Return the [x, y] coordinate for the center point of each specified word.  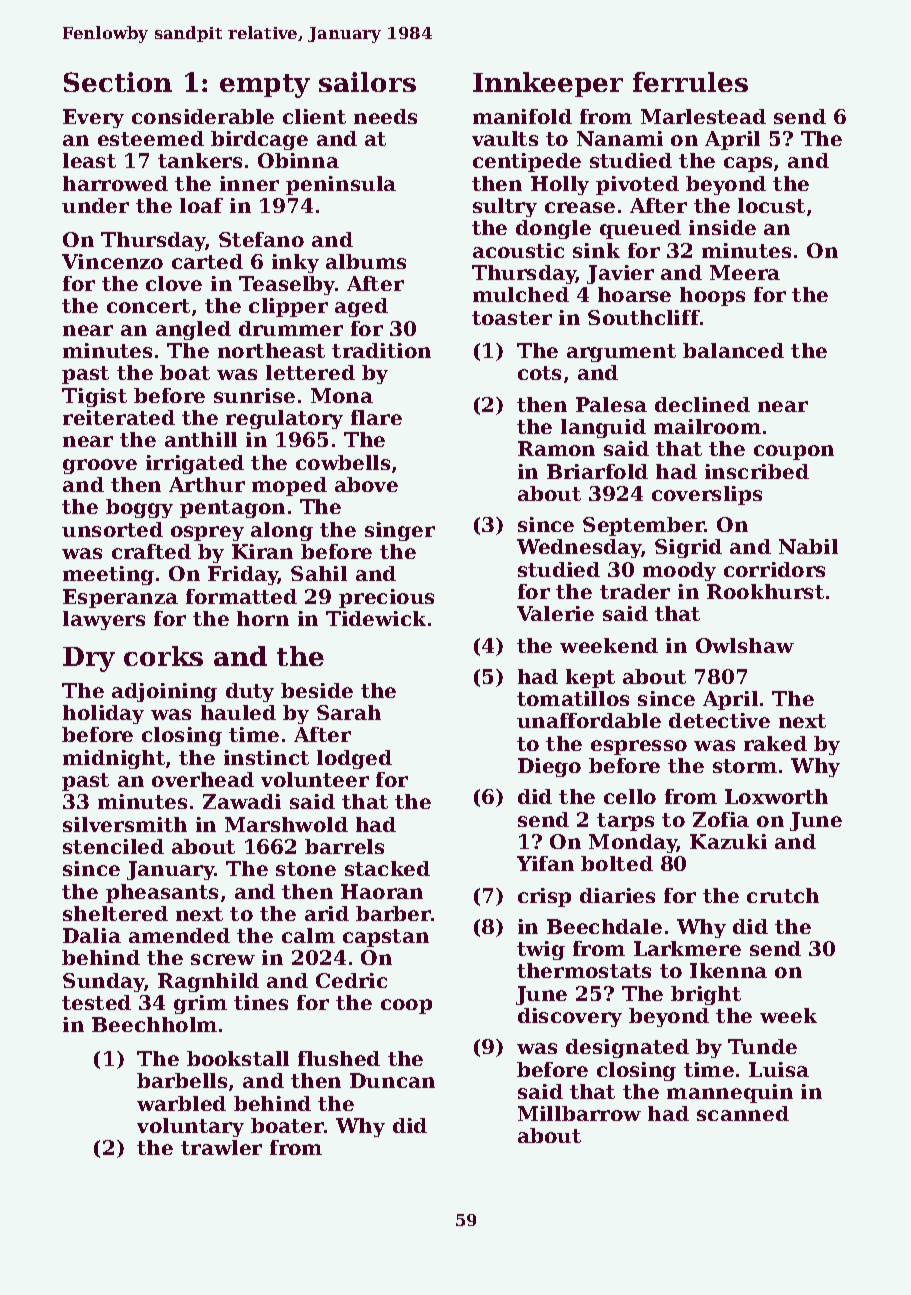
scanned [743, 1113]
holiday [103, 714]
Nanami [620, 138]
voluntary [190, 1127]
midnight [114, 759]
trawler [221, 1147]
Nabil [808, 546]
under [95, 205]
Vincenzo [112, 261]
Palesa [611, 404]
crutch [783, 895]
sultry [505, 207]
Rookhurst [765, 591]
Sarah [349, 712]
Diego [549, 767]
